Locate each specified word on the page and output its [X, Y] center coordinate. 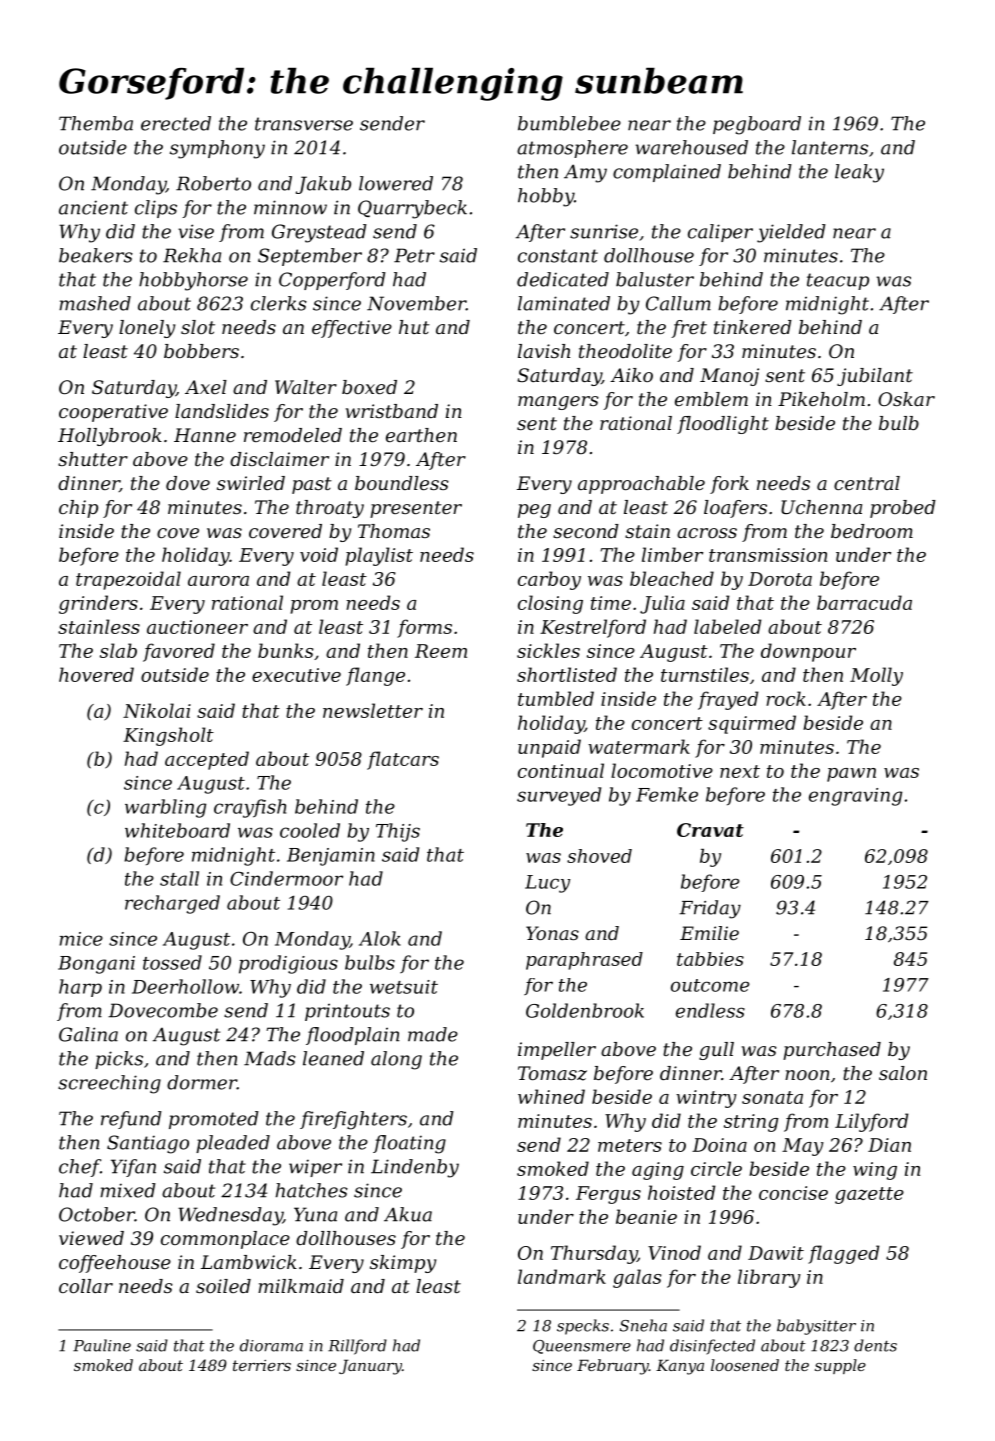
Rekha [192, 255]
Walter [306, 387]
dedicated [563, 279]
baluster [655, 279]
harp [80, 988]
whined [551, 1096]
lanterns [830, 147]
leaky [859, 173]
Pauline [102, 1345]
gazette [869, 1195]
